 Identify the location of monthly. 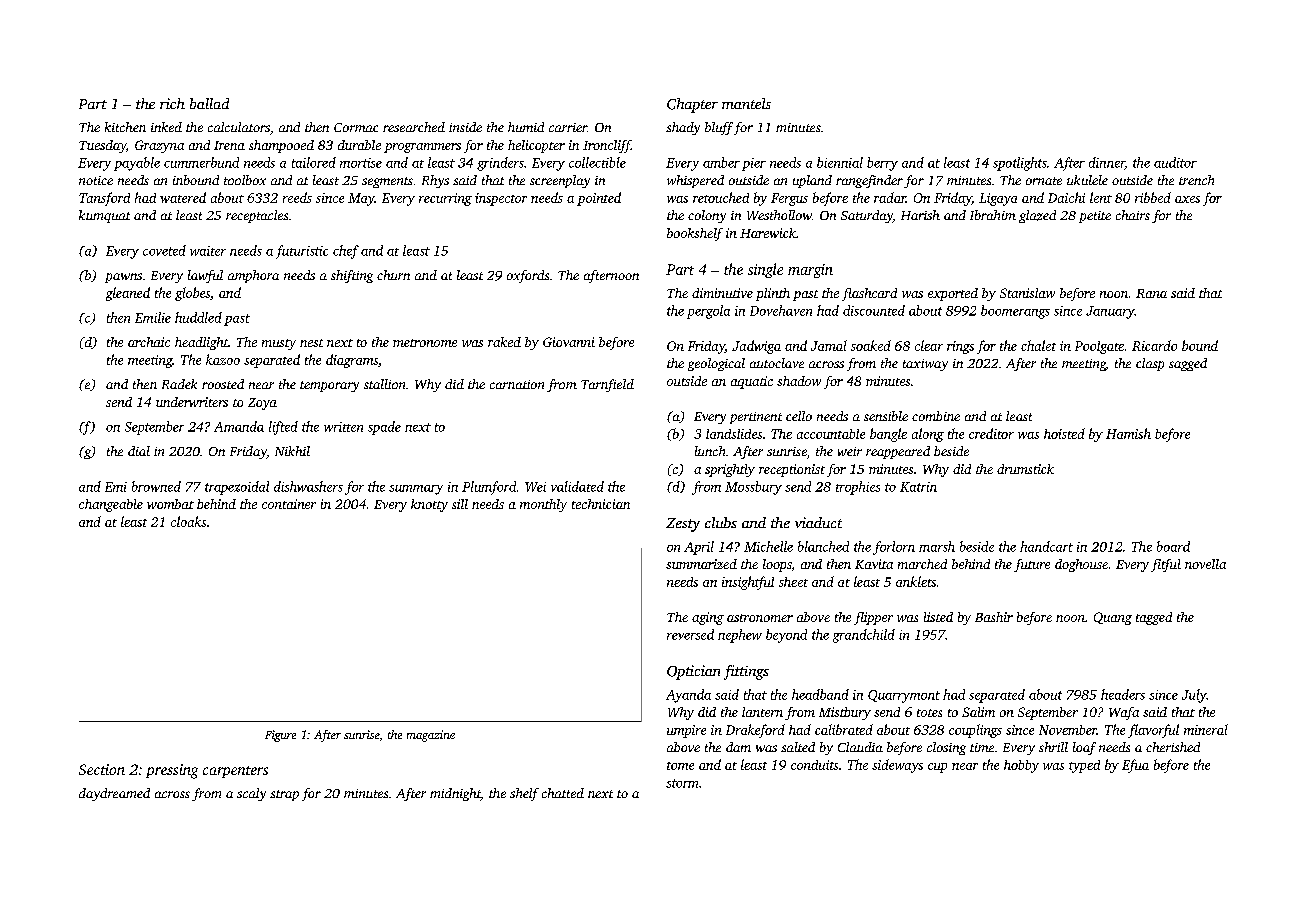
(543, 505).
